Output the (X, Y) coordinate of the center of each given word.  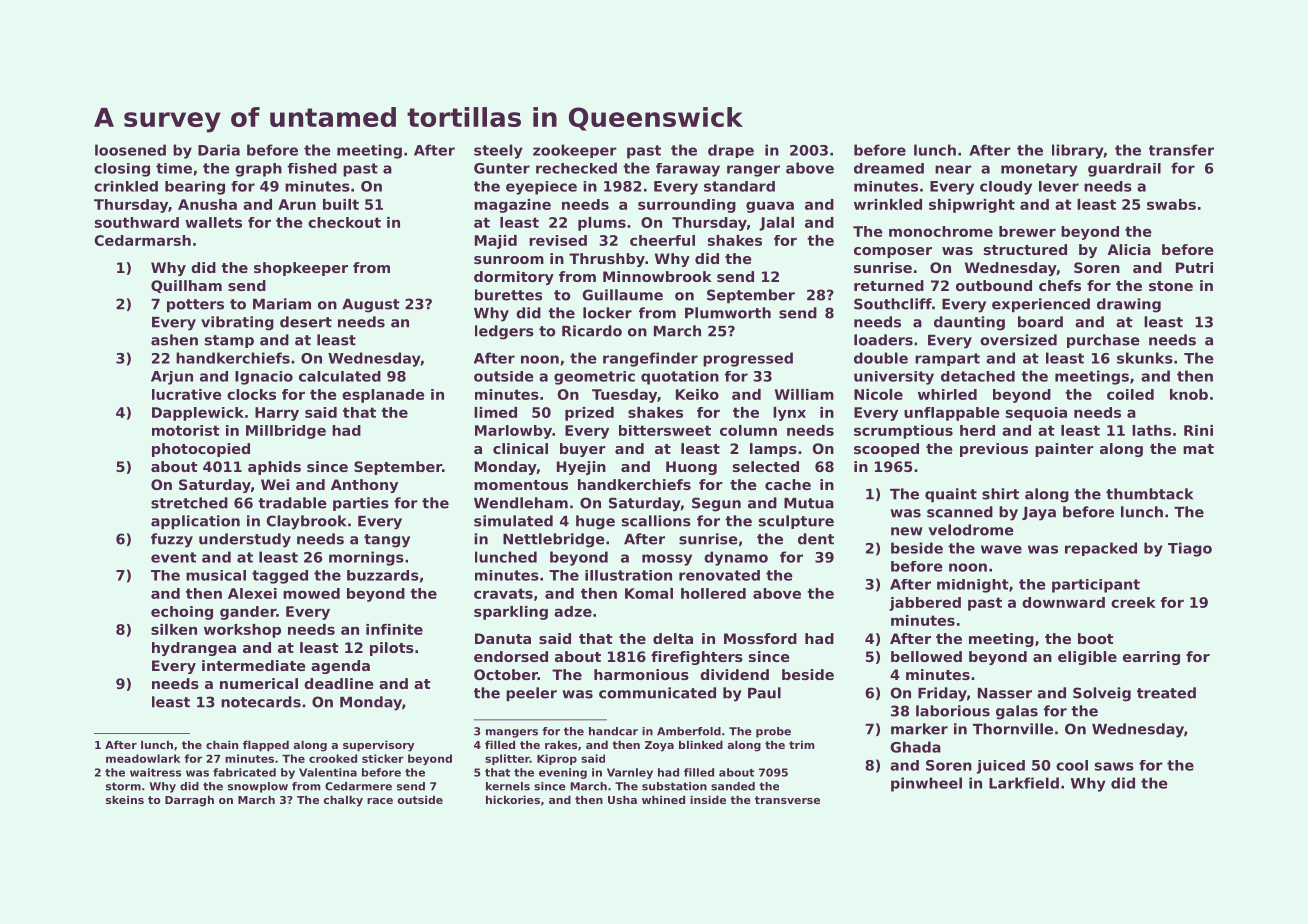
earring (1151, 658)
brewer (1027, 231)
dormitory (514, 278)
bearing (195, 188)
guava (770, 207)
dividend (734, 674)
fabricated (244, 772)
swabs (1171, 204)
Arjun (172, 378)
